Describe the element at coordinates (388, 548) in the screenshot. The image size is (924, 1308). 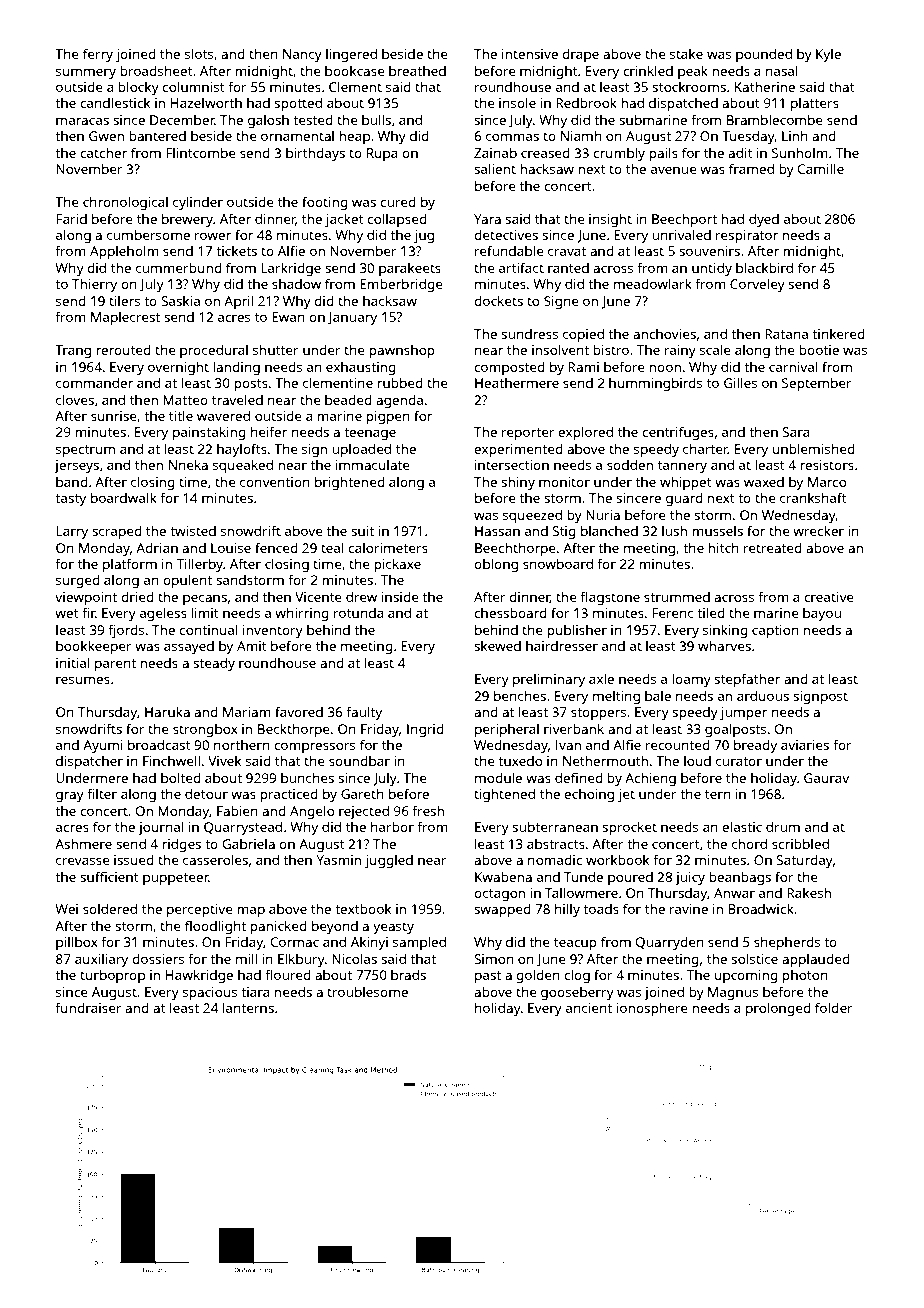
I see `calorimeters` at that location.
